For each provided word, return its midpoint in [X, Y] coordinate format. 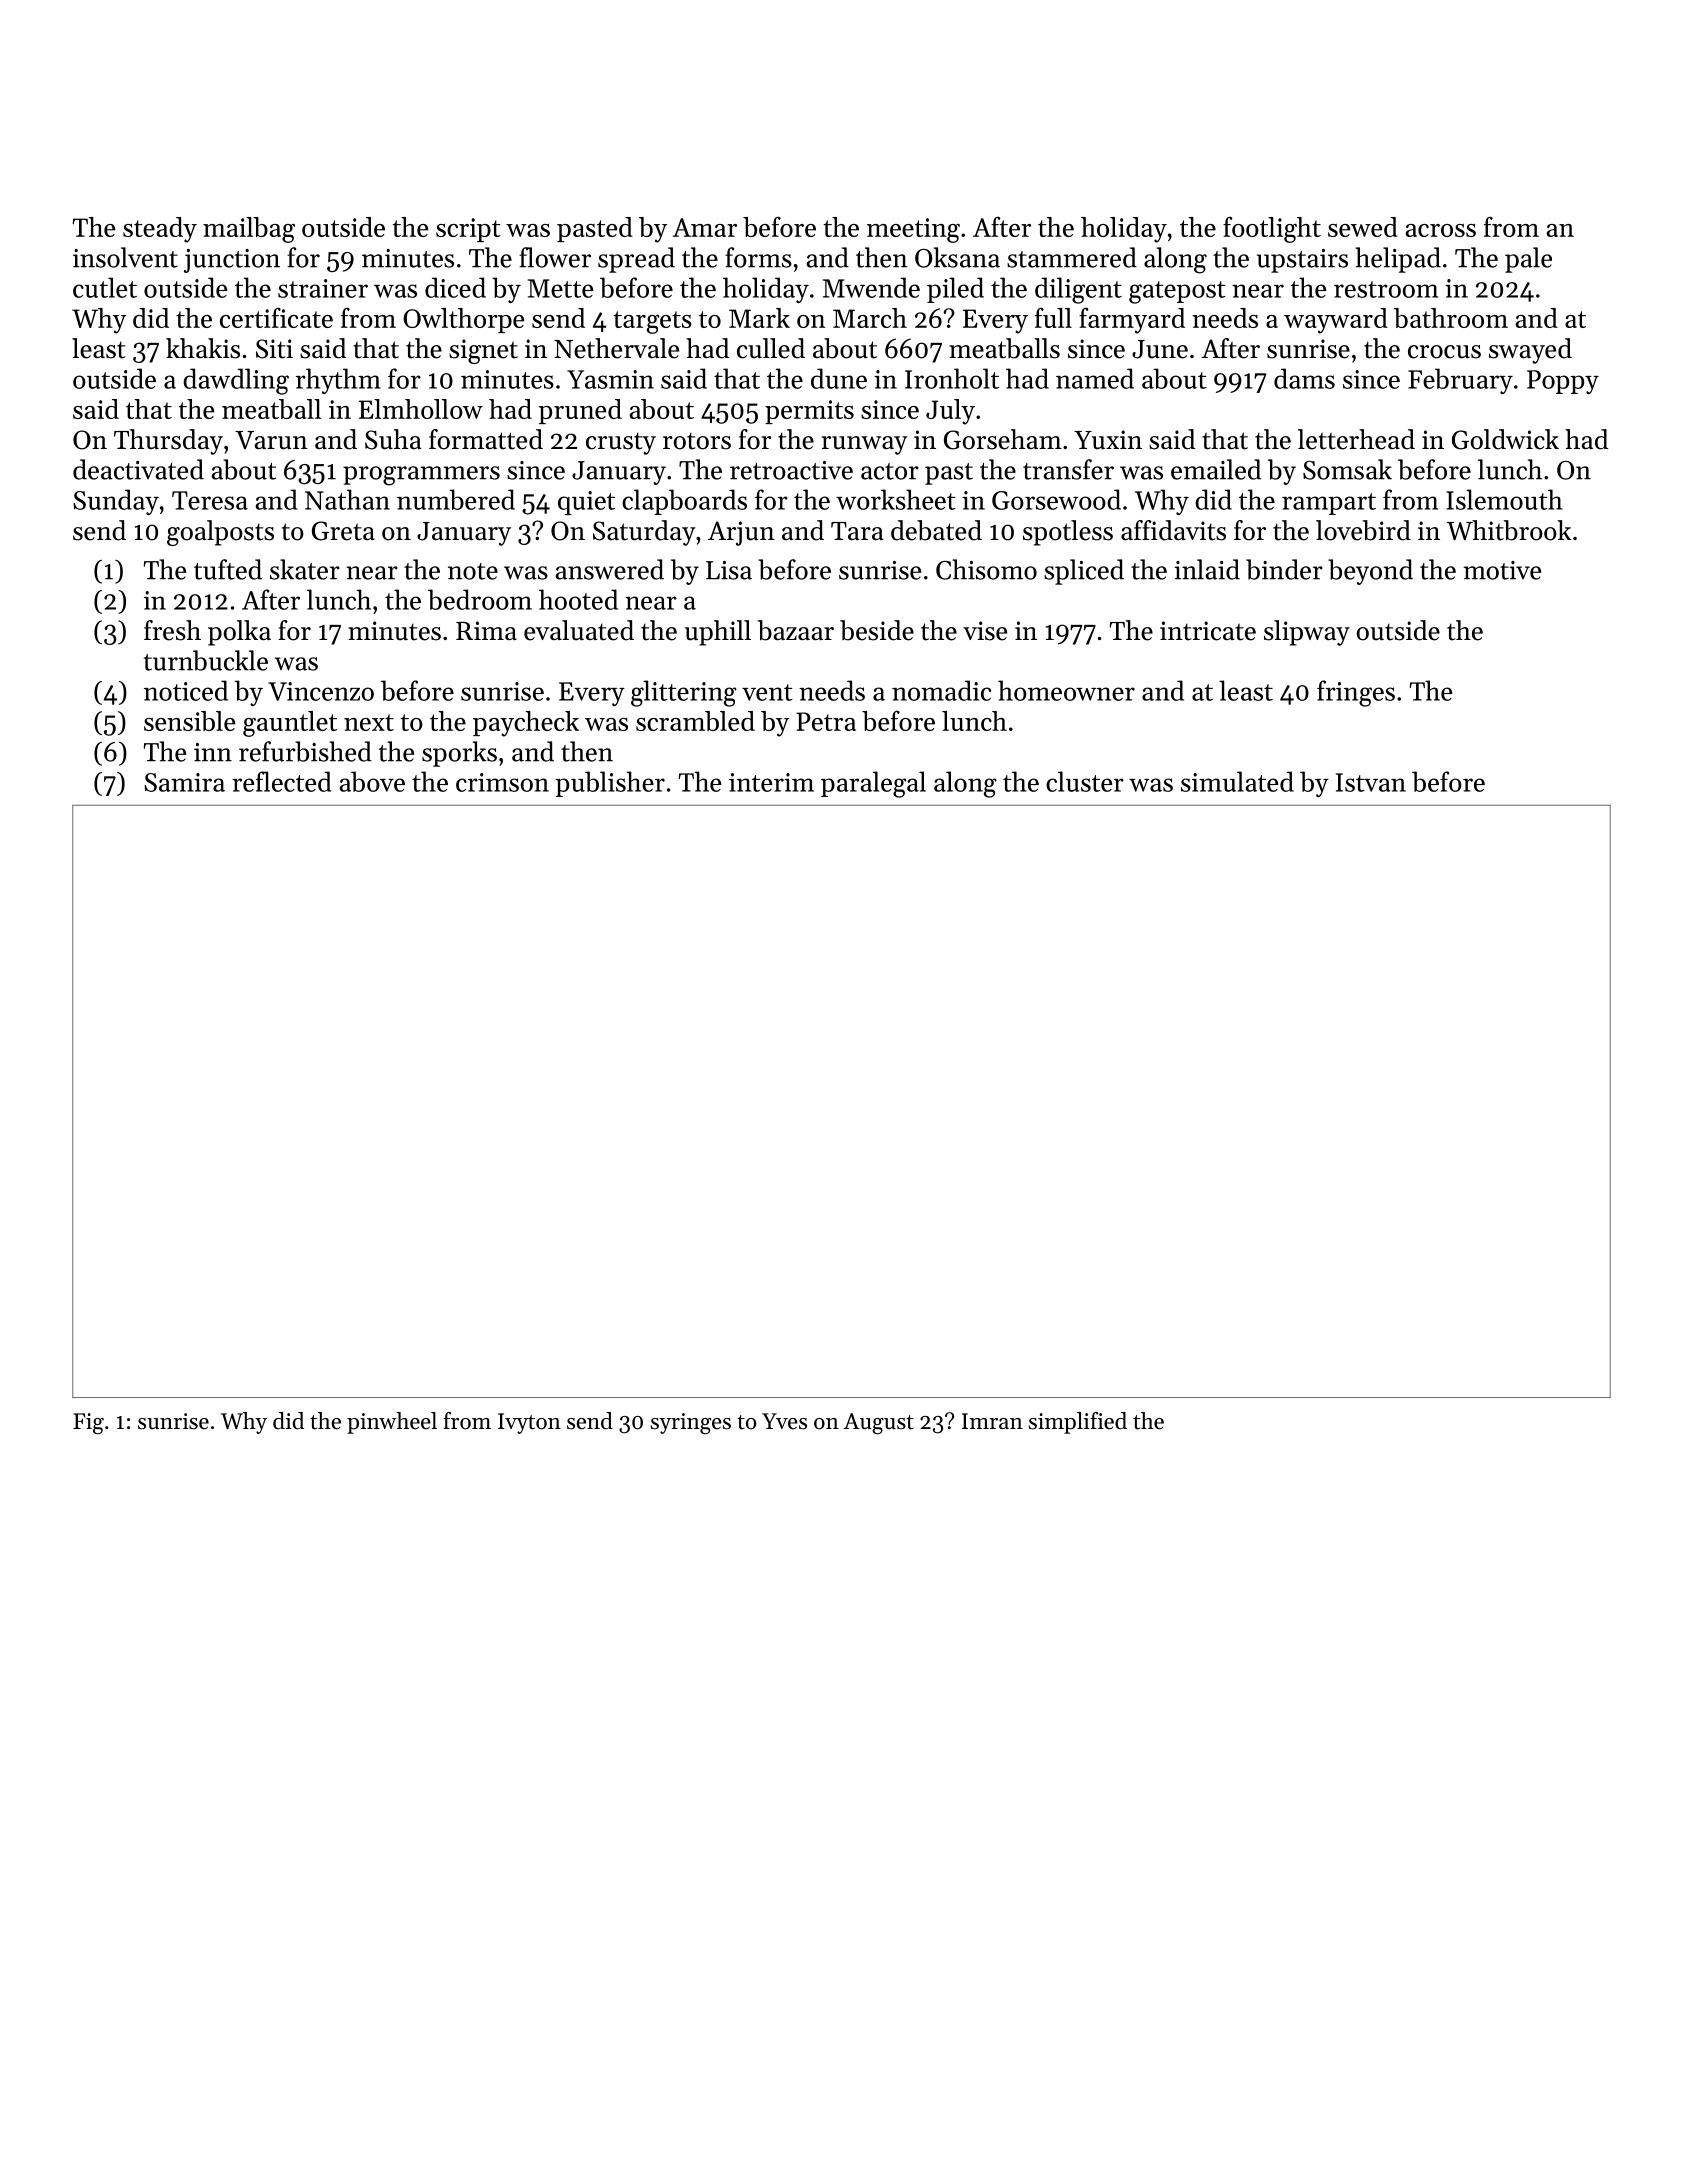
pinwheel [392, 1423]
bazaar [796, 630]
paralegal [873, 784]
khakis [203, 348]
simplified [1078, 1423]
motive [1502, 570]
